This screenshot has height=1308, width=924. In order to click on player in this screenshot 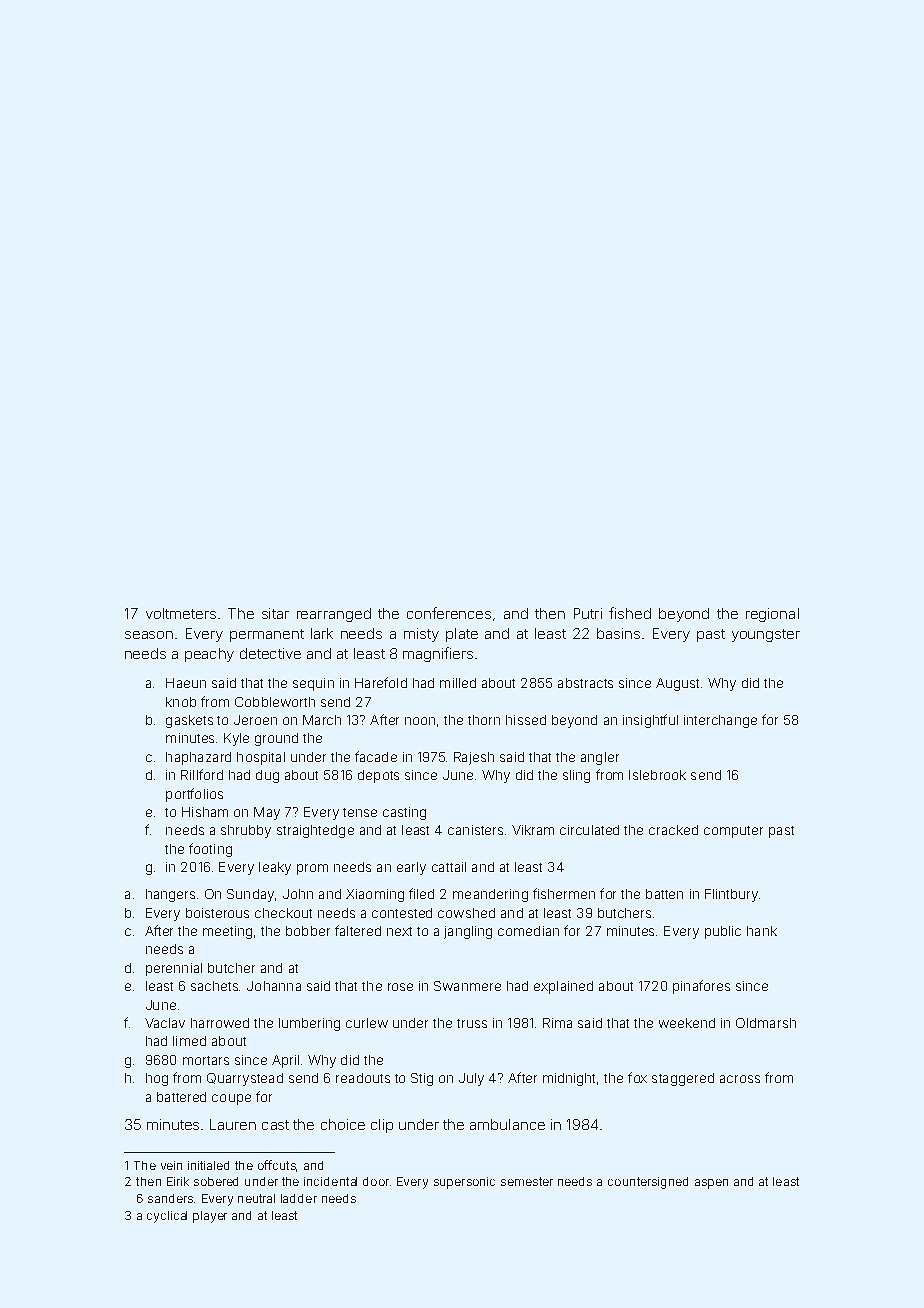, I will do `click(210, 1217)`.
